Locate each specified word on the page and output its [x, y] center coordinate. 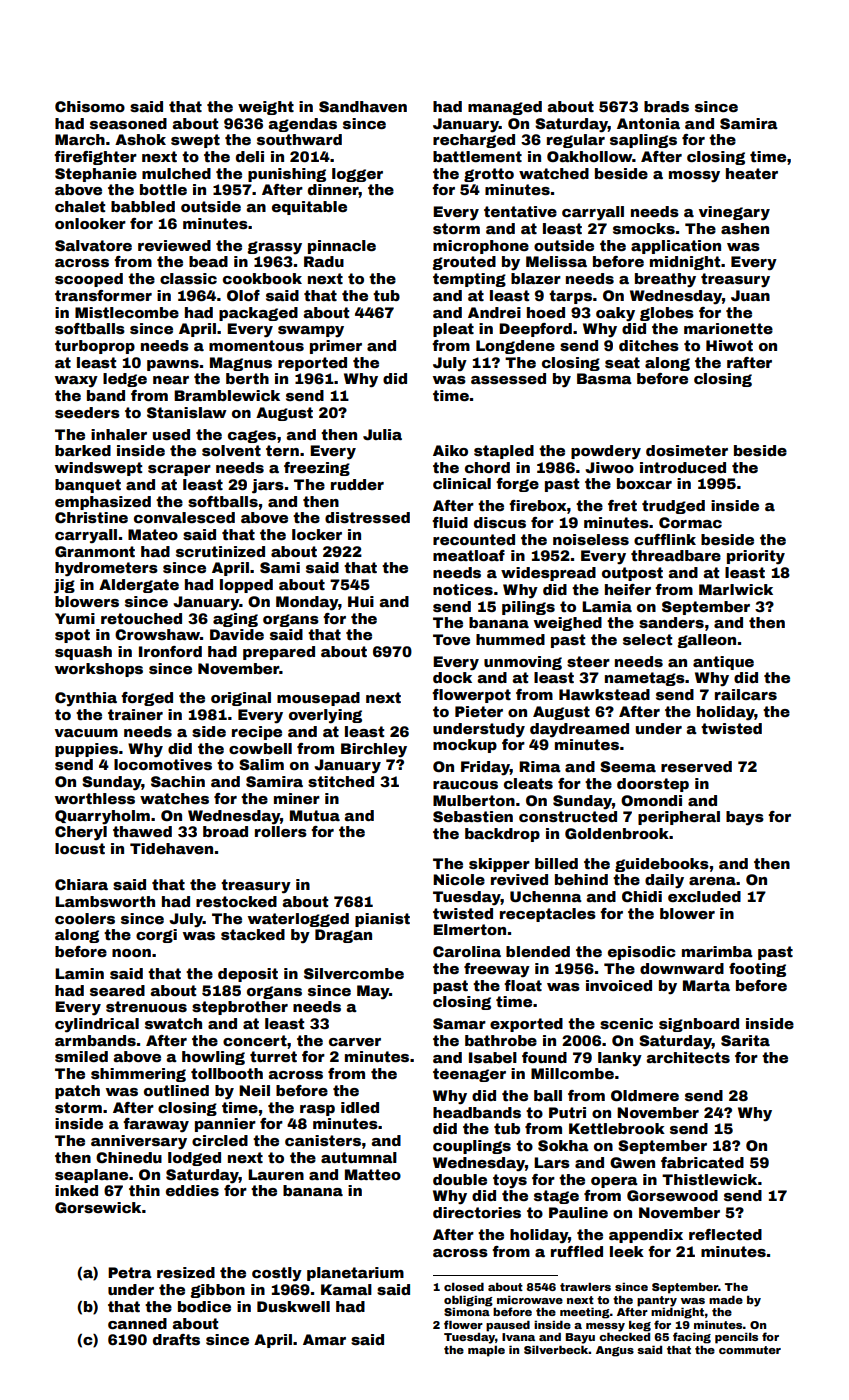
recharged [474, 141]
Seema [628, 766]
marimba [717, 951]
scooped [89, 280]
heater [752, 173]
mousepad [318, 699]
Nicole [459, 879]
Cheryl [81, 833]
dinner [333, 191]
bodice [204, 1306]
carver [355, 1042]
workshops [99, 670]
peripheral [679, 818]
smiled [81, 1056]
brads [666, 106]
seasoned [128, 123]
